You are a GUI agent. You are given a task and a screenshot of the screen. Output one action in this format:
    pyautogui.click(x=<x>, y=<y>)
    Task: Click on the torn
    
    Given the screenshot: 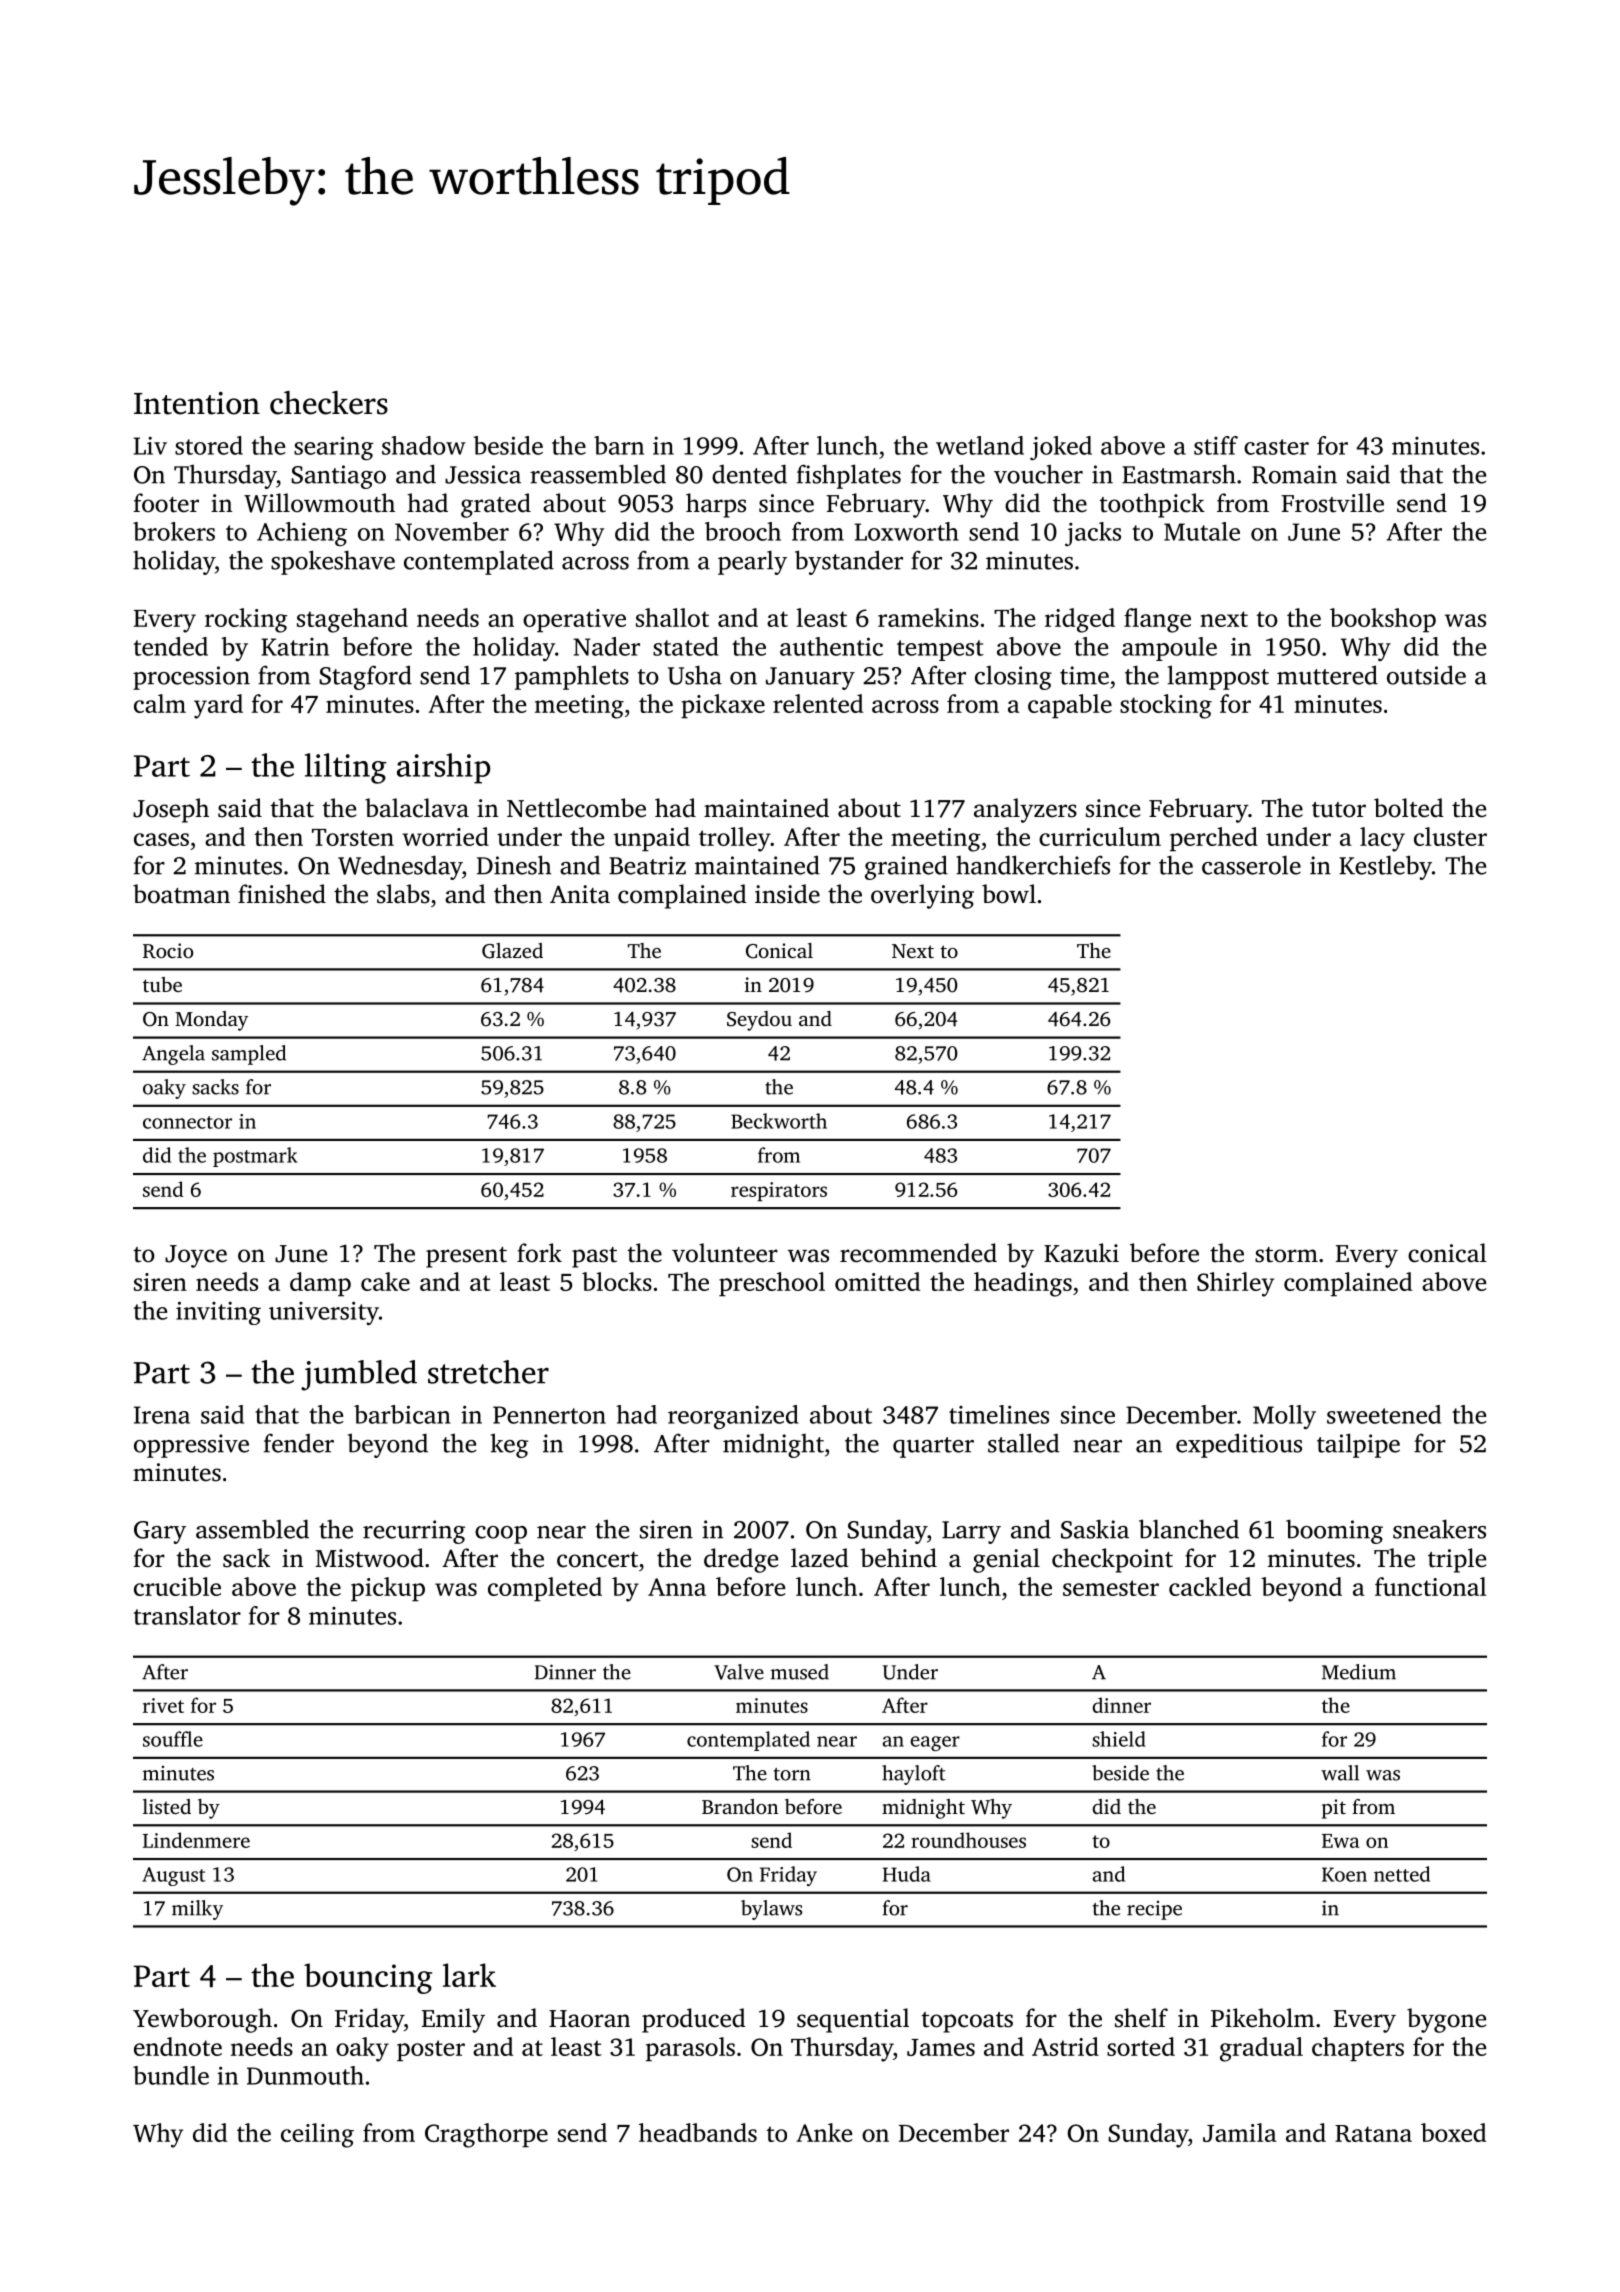 What is the action you would take?
    pyautogui.click(x=792, y=1774)
